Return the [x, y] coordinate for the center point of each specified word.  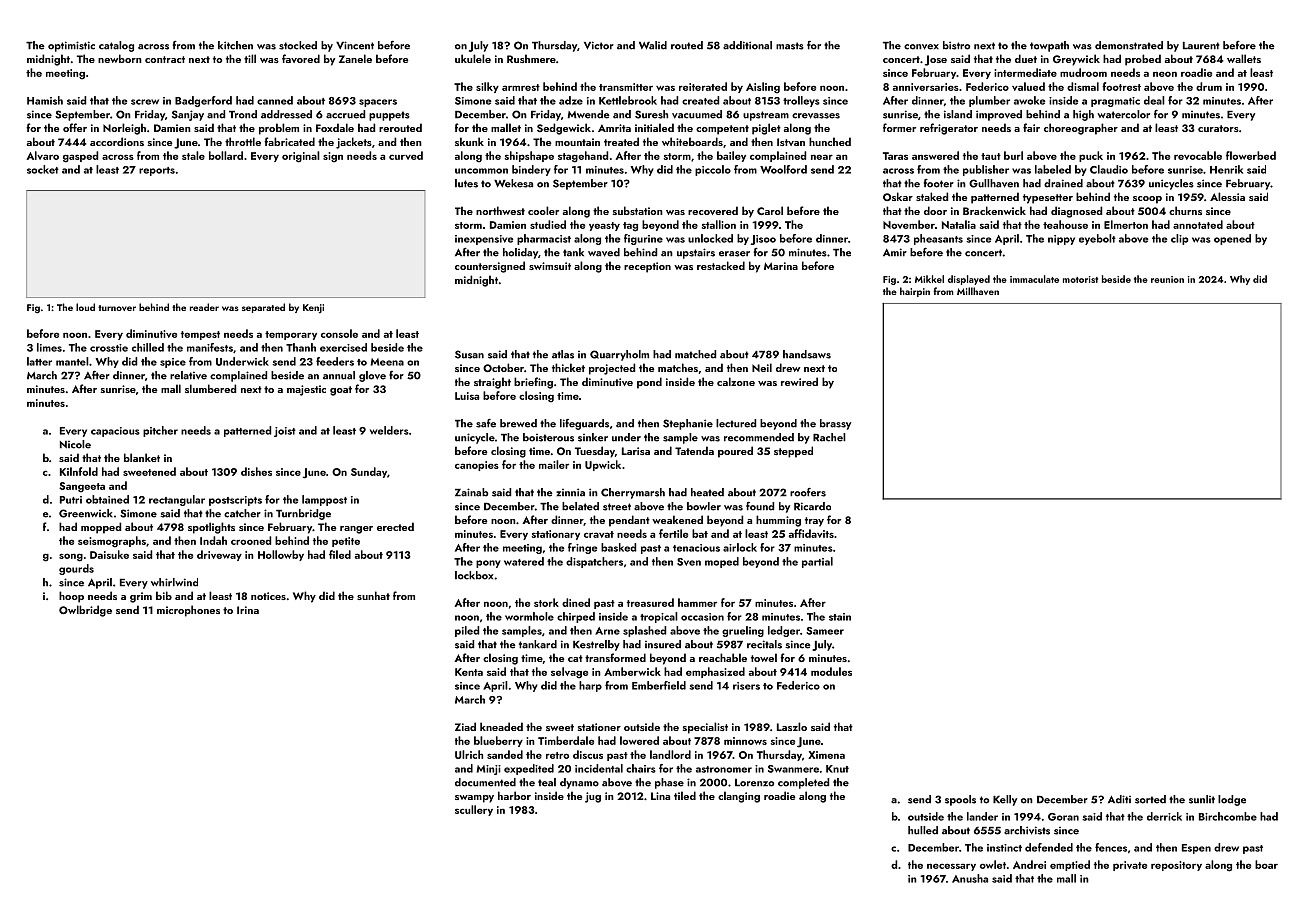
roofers [808, 492]
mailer [554, 464]
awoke [1029, 100]
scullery [474, 810]
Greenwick [86, 513]
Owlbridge [85, 611]
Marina [781, 266]
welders [389, 430]
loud [85, 307]
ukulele [473, 58]
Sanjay [188, 115]
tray [814, 522]
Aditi [1119, 799]
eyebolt [1097, 239]
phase [669, 783]
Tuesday [595, 452]
